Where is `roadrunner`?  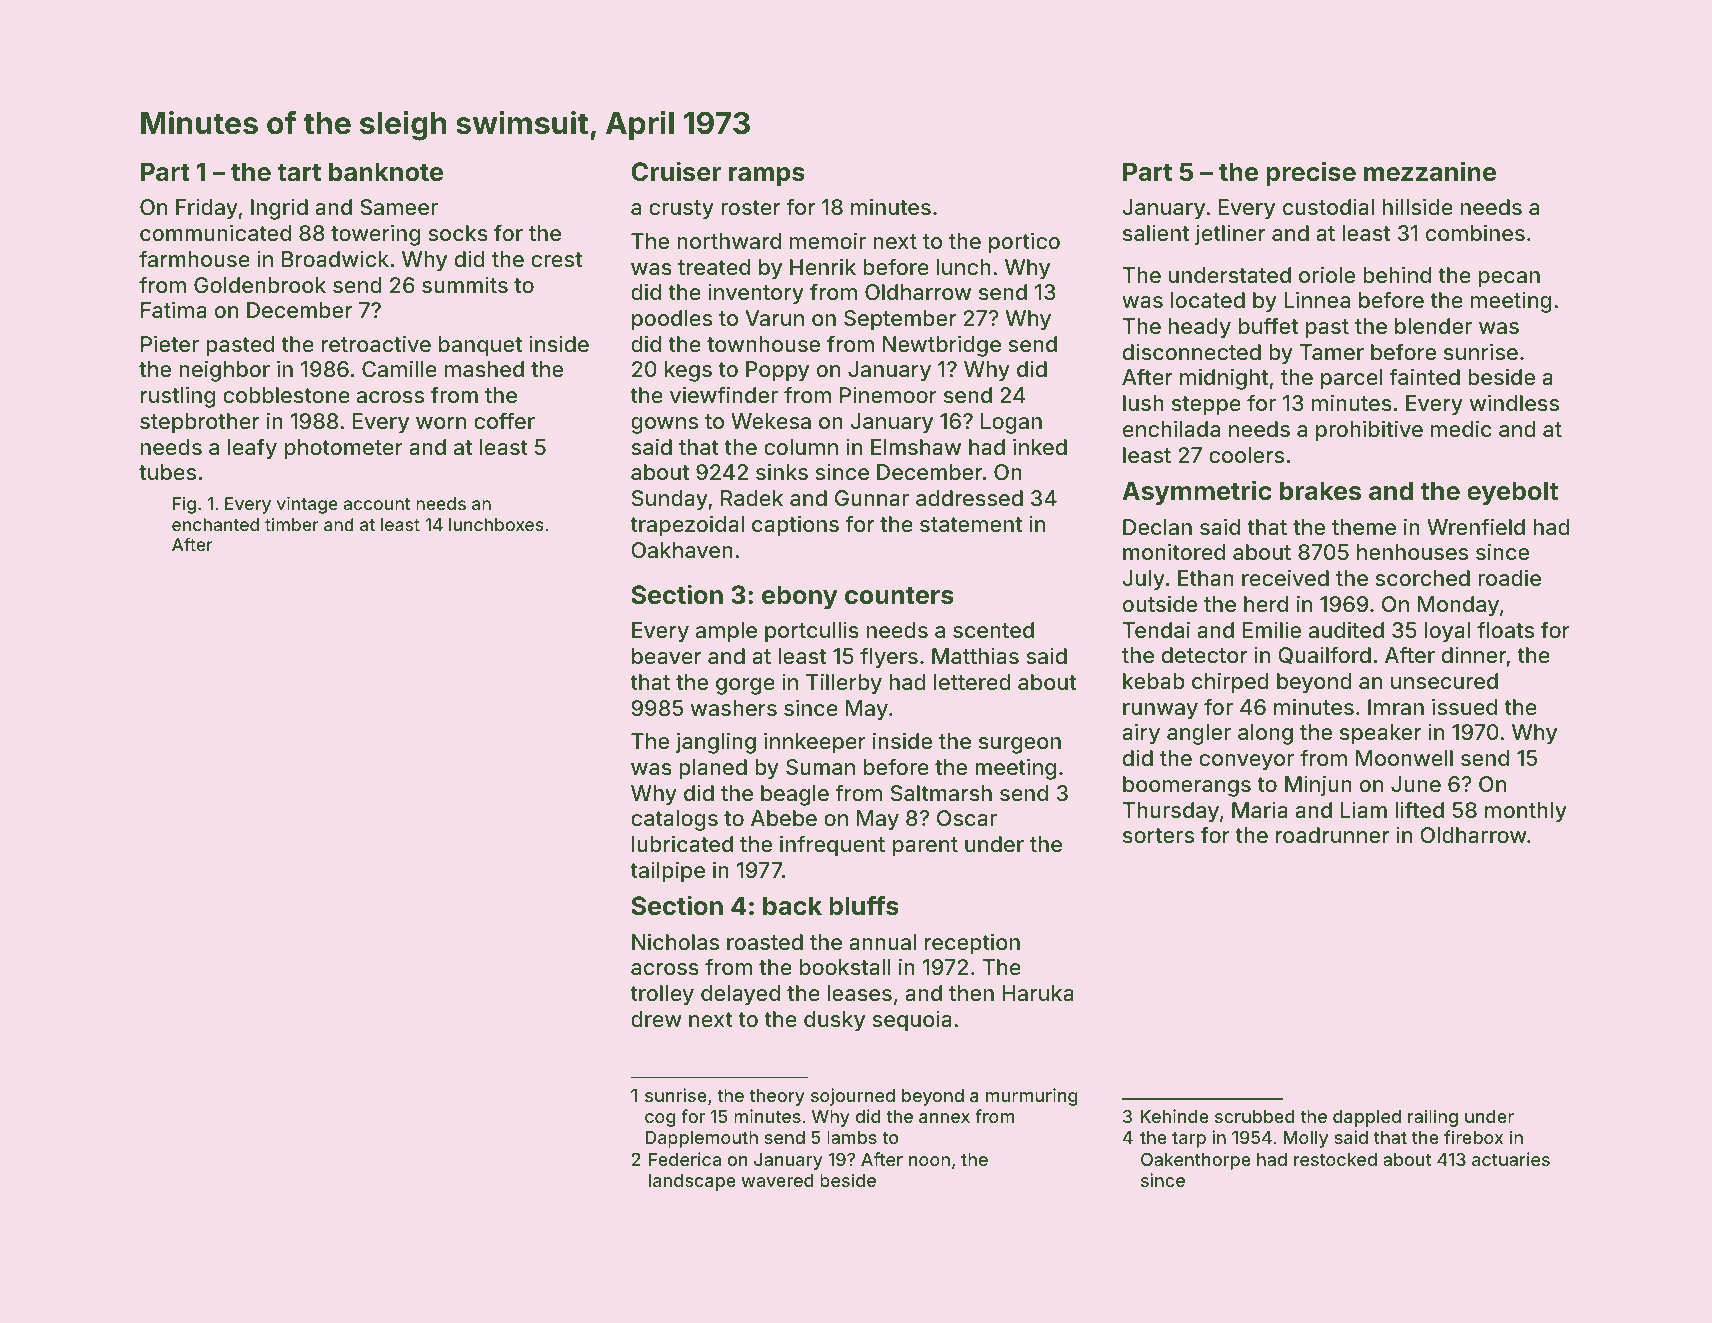
roadrunner is located at coordinates (1332, 835).
